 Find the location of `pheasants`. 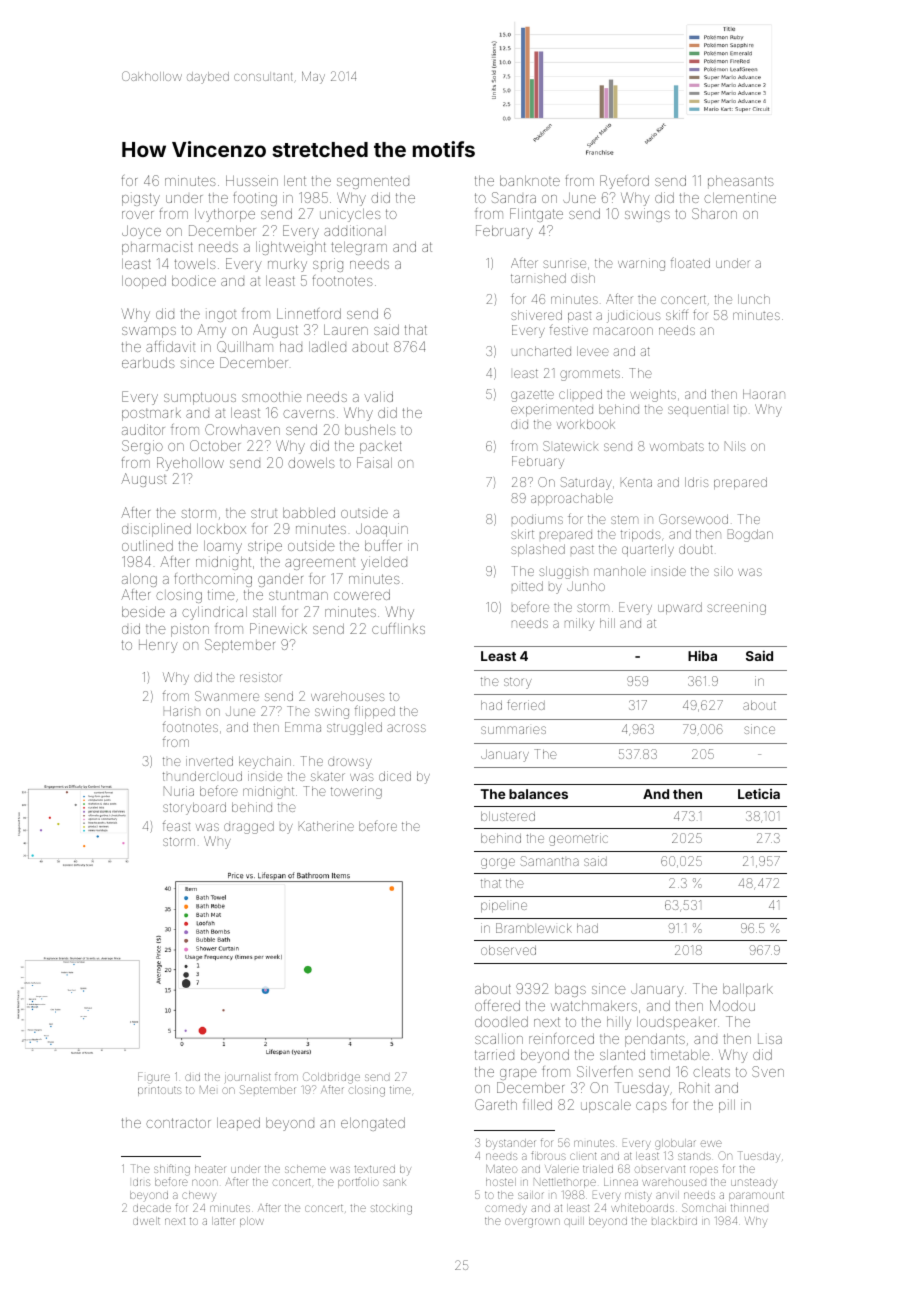

pheasants is located at coordinates (740, 182).
